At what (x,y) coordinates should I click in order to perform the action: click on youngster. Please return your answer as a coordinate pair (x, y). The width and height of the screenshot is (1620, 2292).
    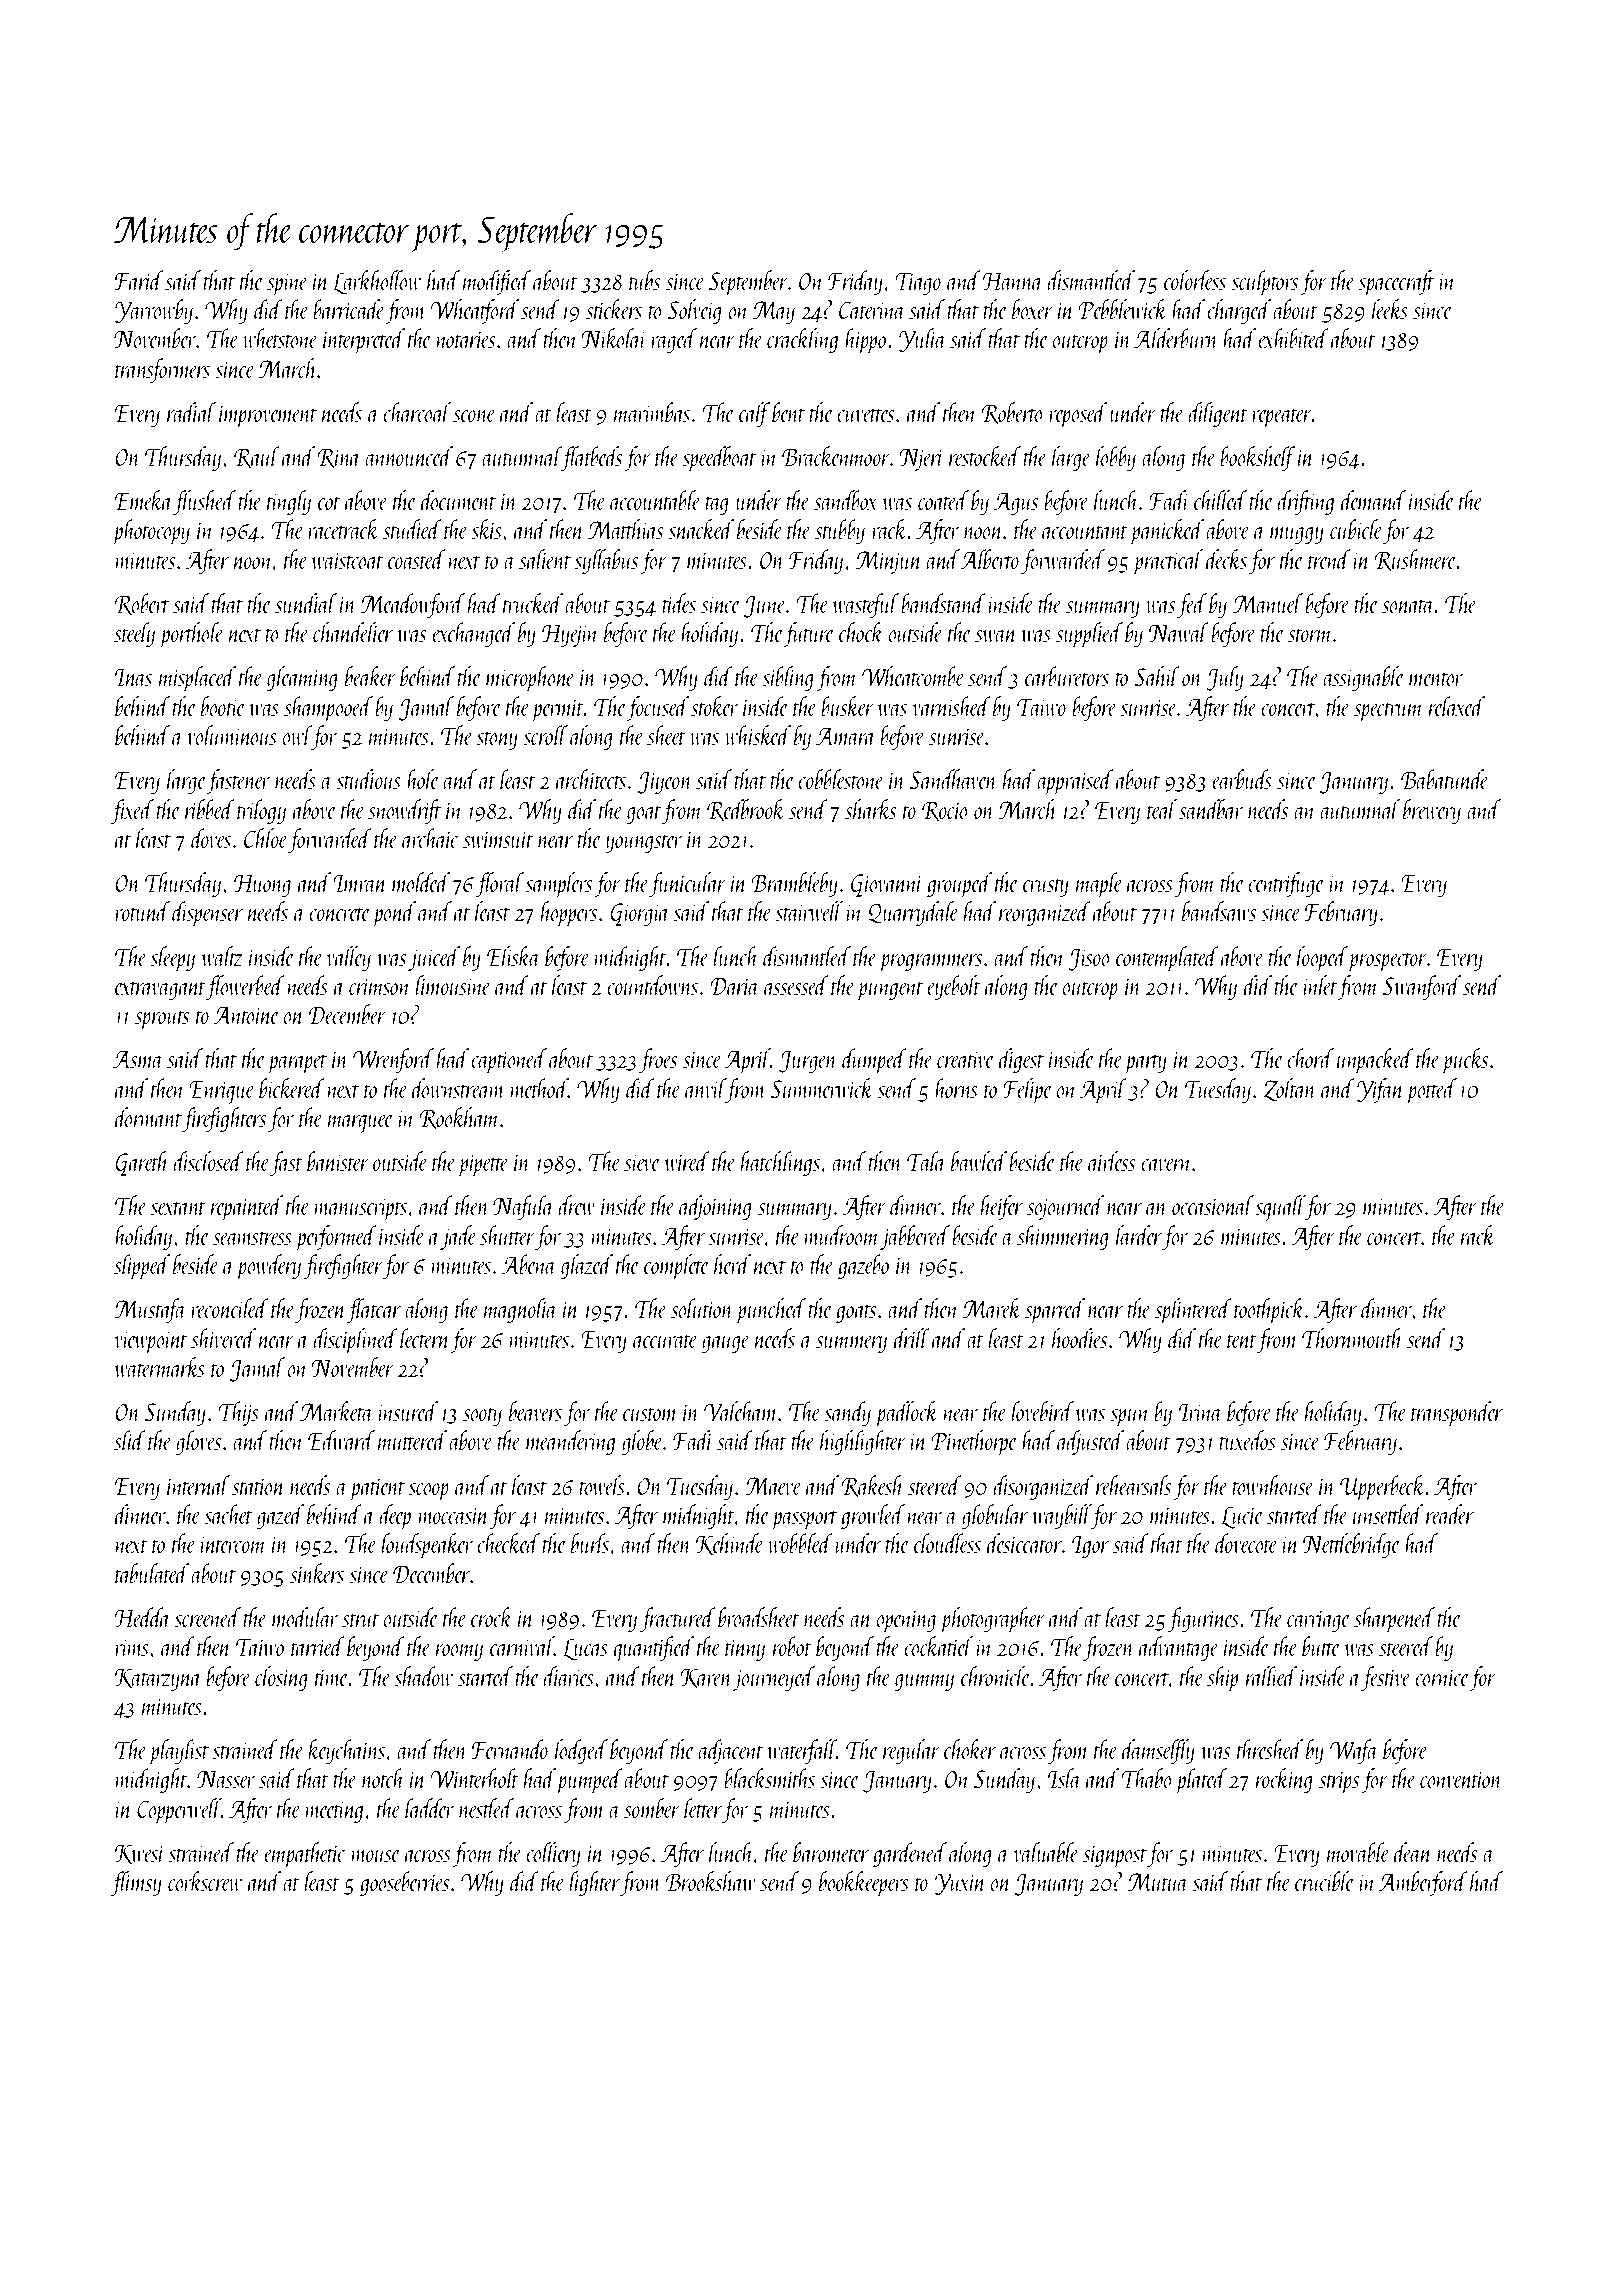
    Looking at the image, I should click on (644, 844).
